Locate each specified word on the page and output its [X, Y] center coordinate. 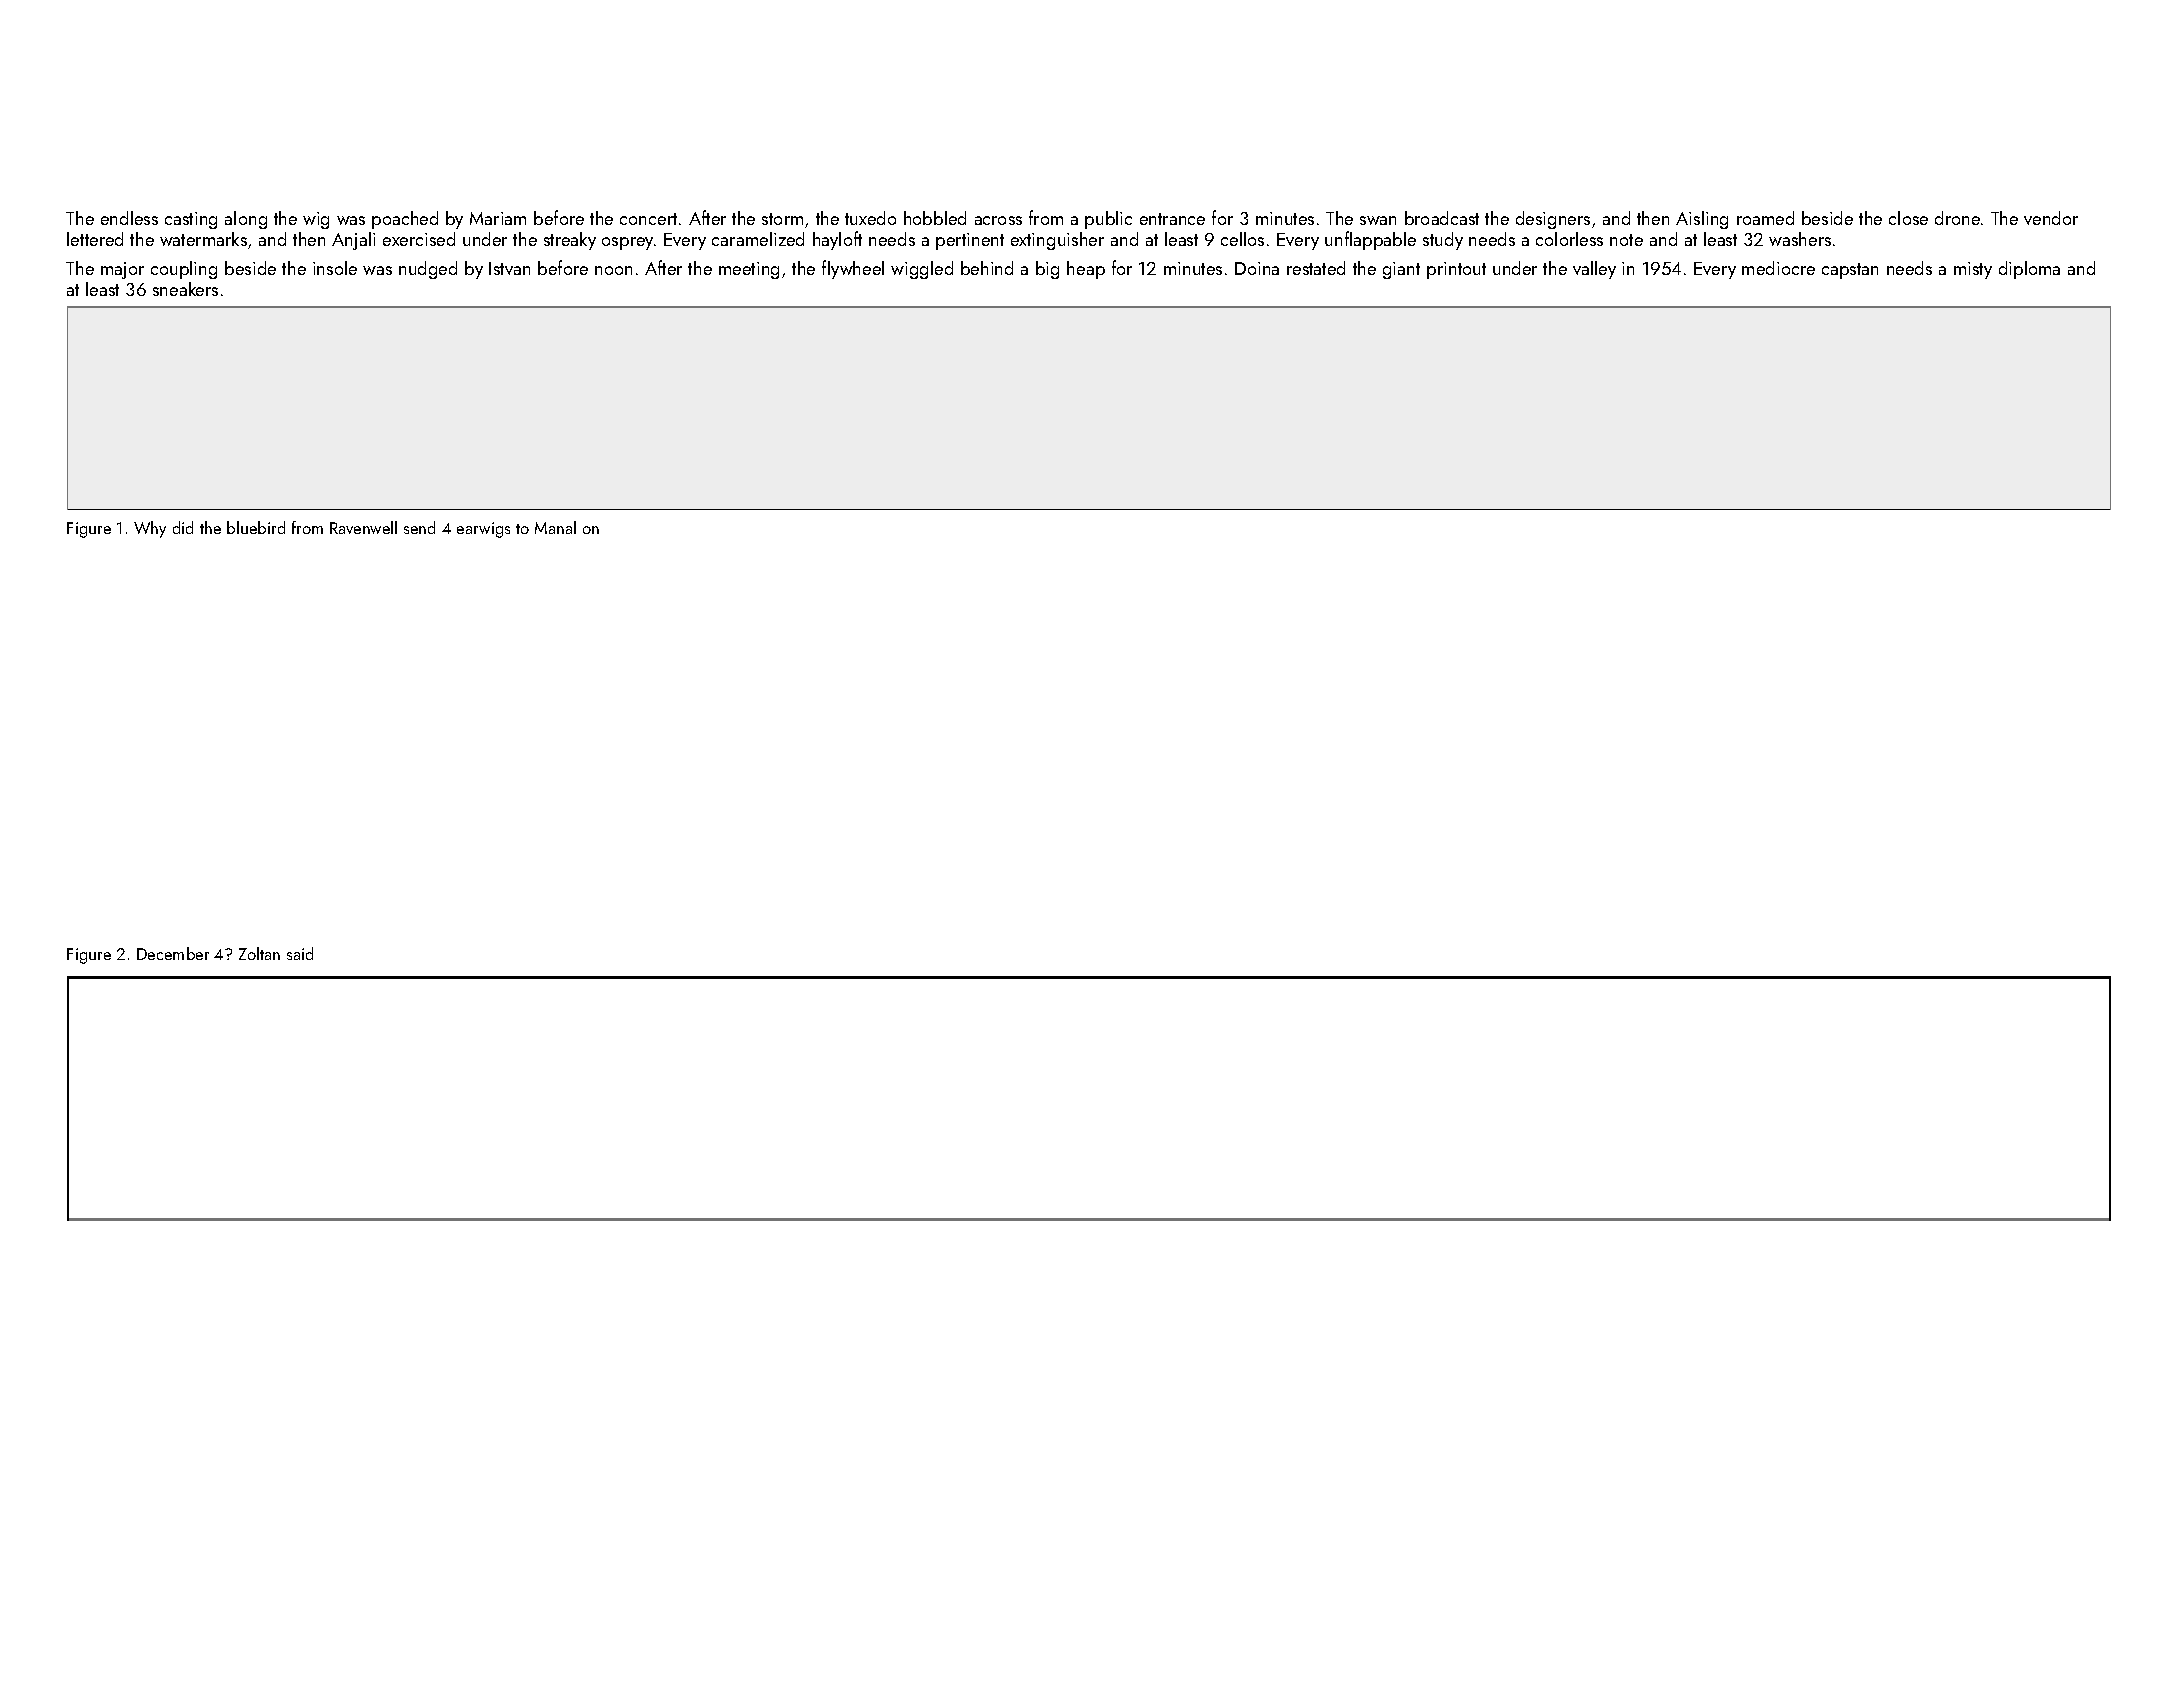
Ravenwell [363, 527]
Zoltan [259, 953]
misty [1973, 270]
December [173, 953]
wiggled [922, 270]
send [419, 527]
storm [782, 219]
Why [150, 529]
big [1047, 270]
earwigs [483, 530]
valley [1594, 270]
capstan [1850, 271]
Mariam [498, 218]
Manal [555, 527]
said [300, 953]
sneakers [185, 289]
